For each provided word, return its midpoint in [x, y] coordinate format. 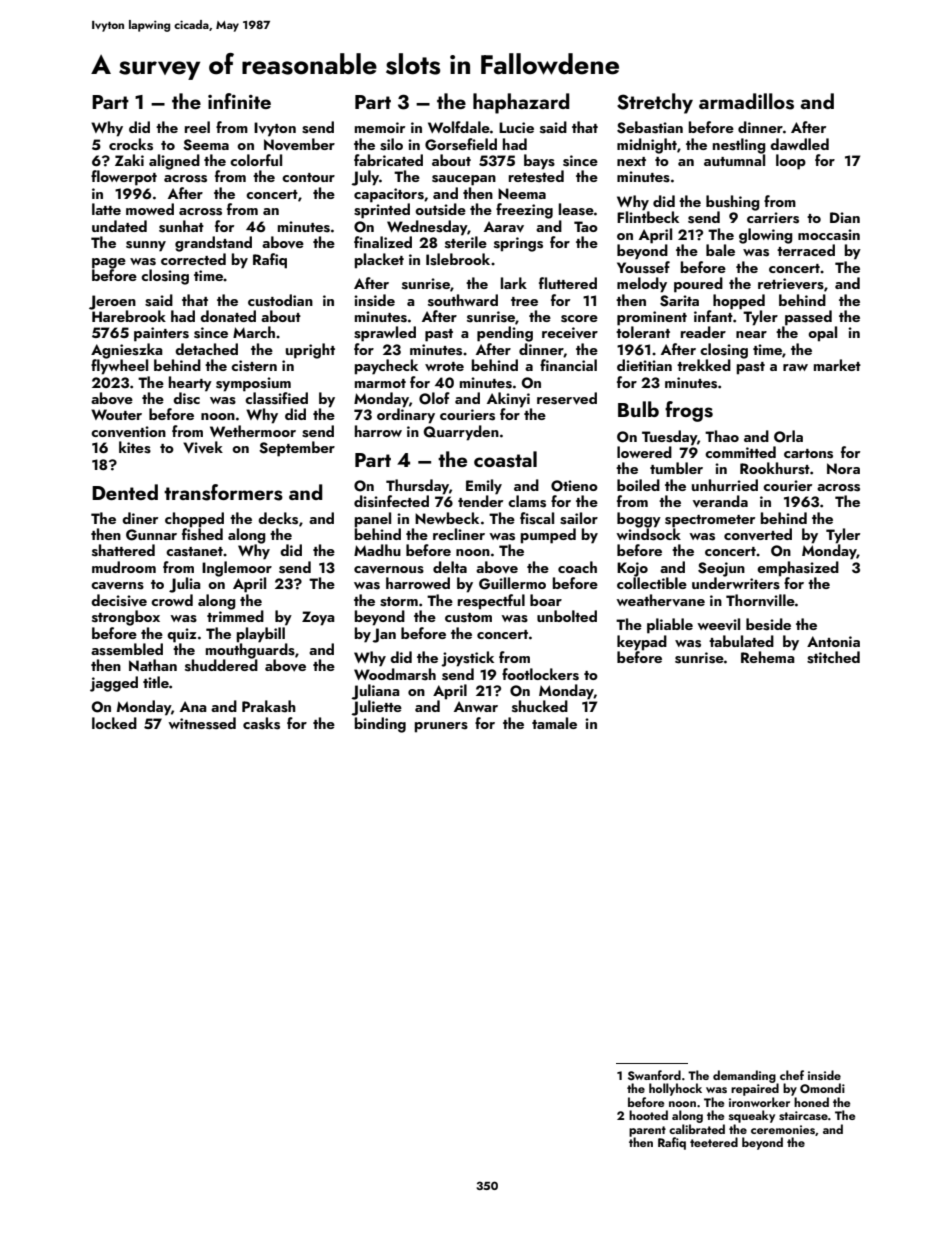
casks [261, 723]
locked [114, 723]
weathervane [660, 600]
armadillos [746, 101]
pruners [441, 727]
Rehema [768, 657]
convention [128, 432]
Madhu [377, 550]
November [299, 144]
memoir [380, 127]
